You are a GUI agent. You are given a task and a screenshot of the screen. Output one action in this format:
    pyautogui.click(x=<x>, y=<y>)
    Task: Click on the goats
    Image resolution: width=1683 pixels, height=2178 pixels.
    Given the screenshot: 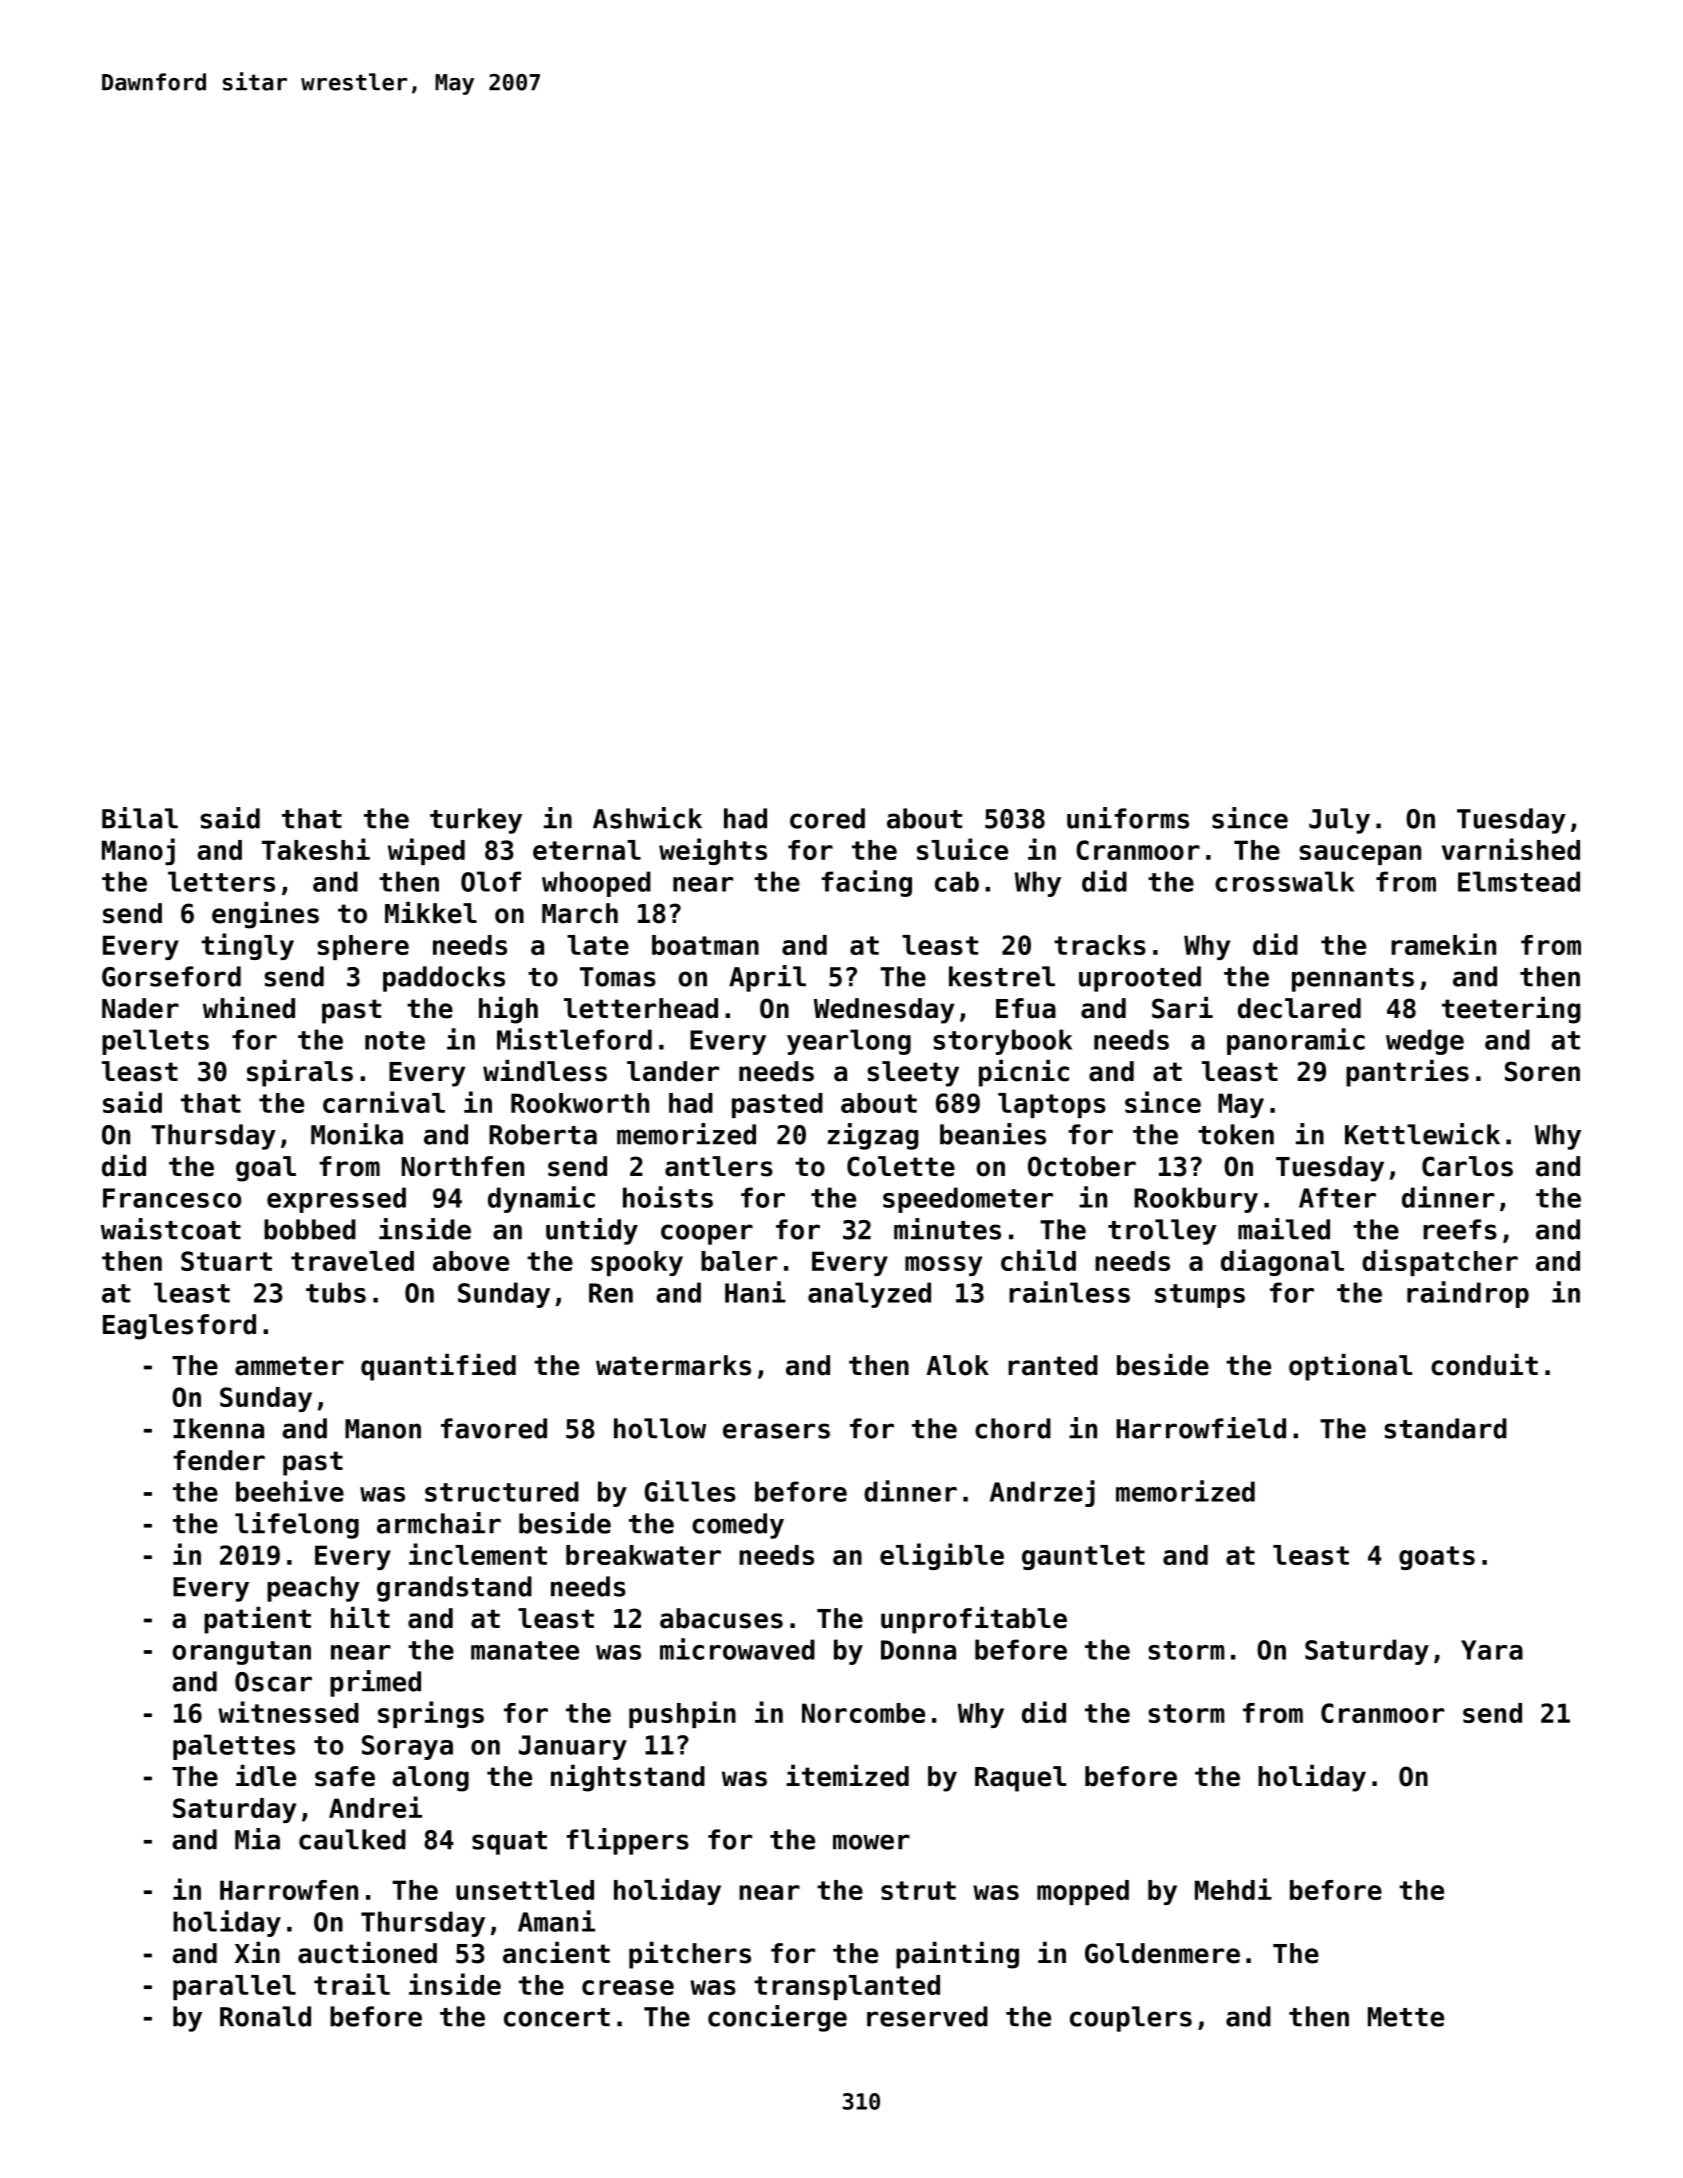 What is the action you would take?
    pyautogui.click(x=1437, y=1558)
